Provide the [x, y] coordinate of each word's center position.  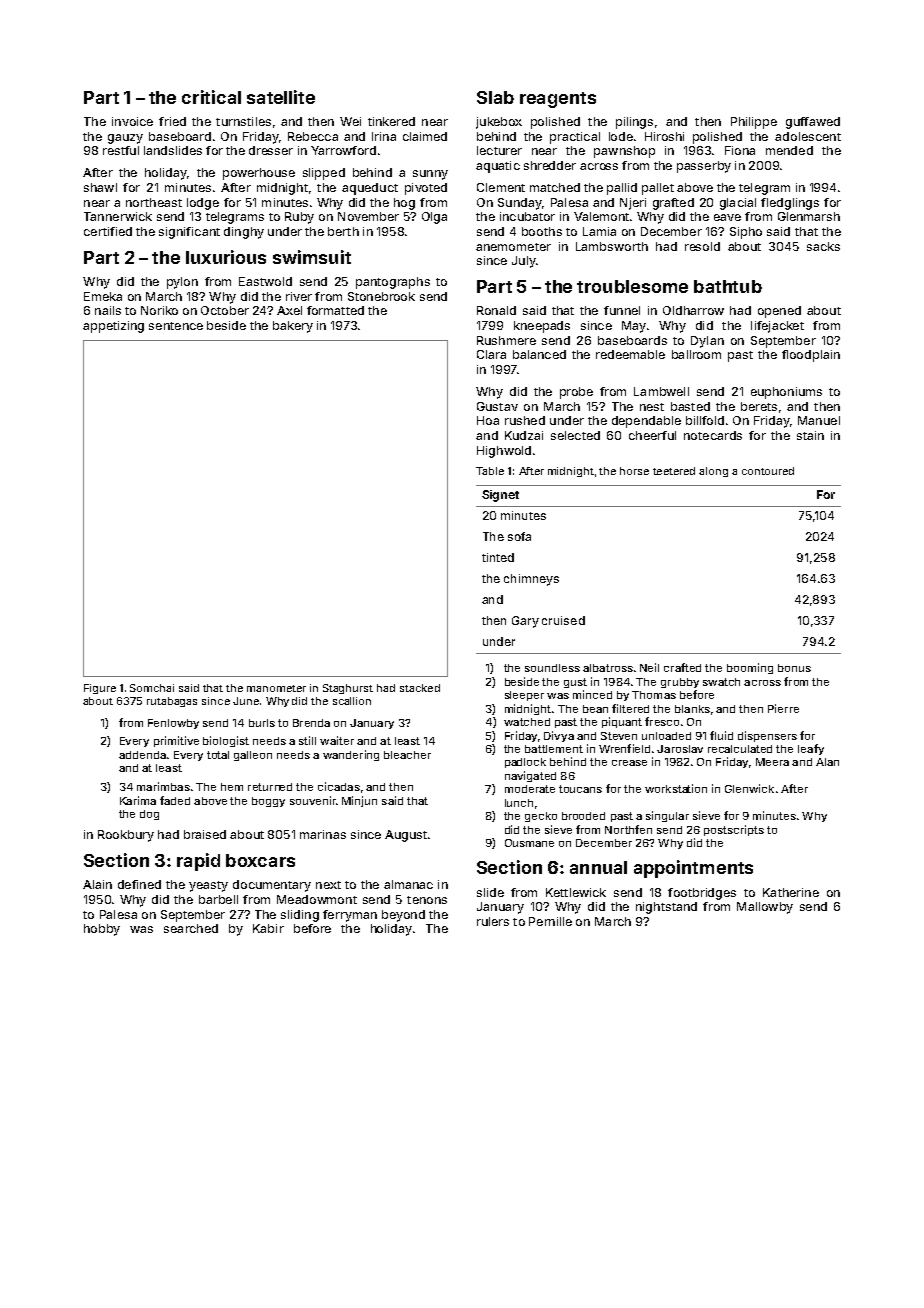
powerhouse [259, 174]
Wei [350, 121]
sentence [176, 326]
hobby [102, 930]
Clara [491, 354]
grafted [673, 204]
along [713, 472]
